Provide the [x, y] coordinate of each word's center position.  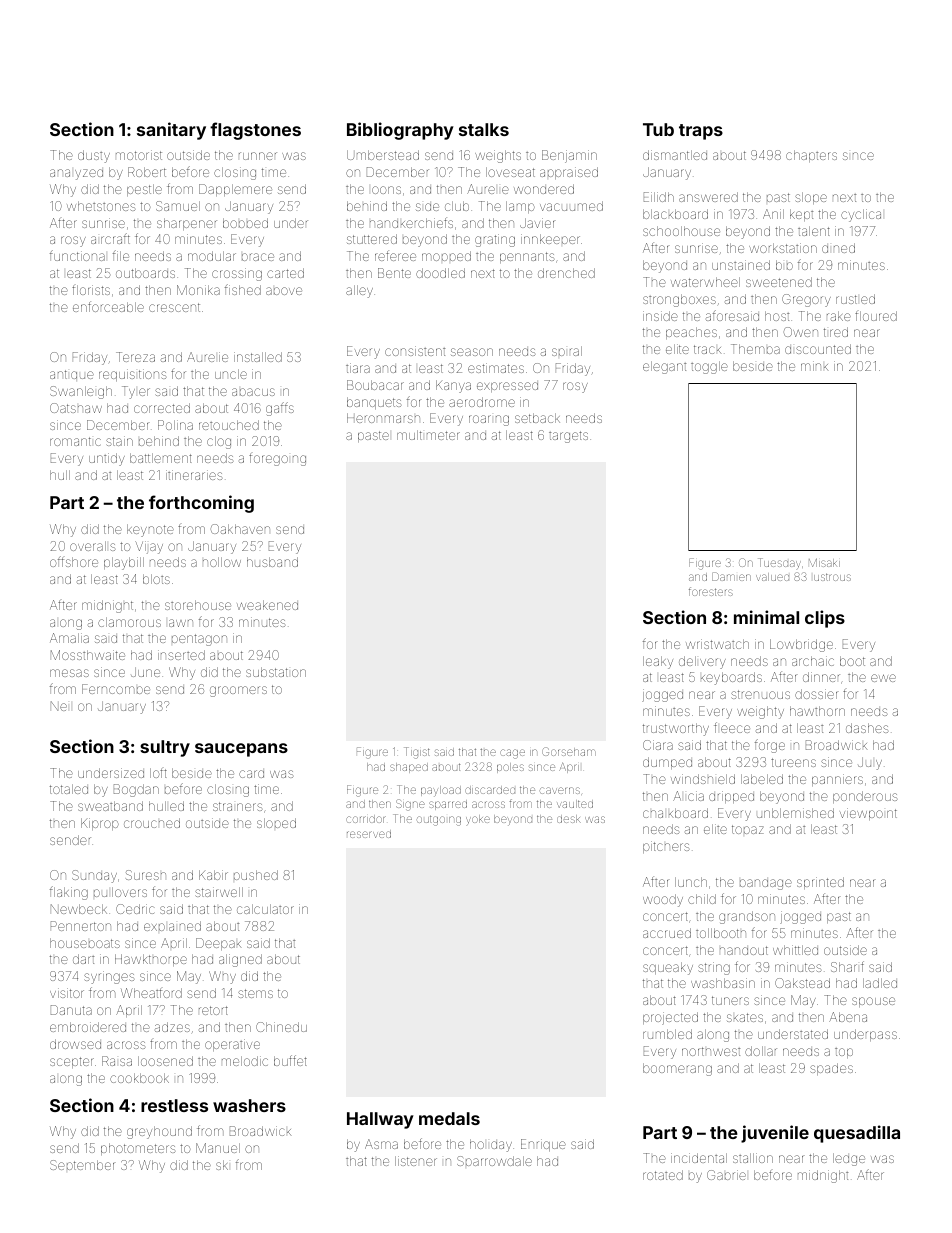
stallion [753, 1158]
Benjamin [569, 156]
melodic [245, 1061]
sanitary [171, 131]
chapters [811, 156]
